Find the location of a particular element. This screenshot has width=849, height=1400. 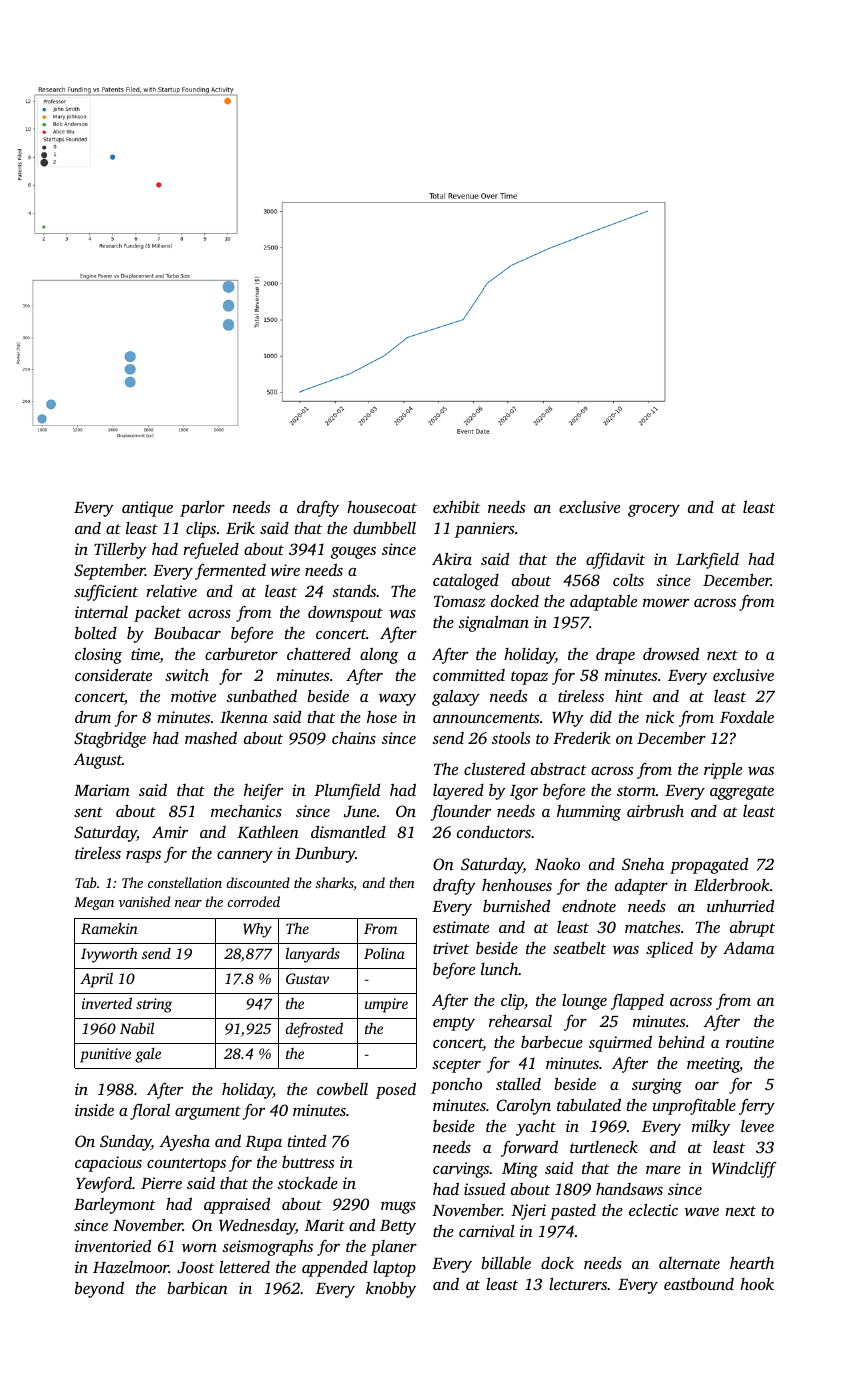

grocery is located at coordinates (654, 511).
